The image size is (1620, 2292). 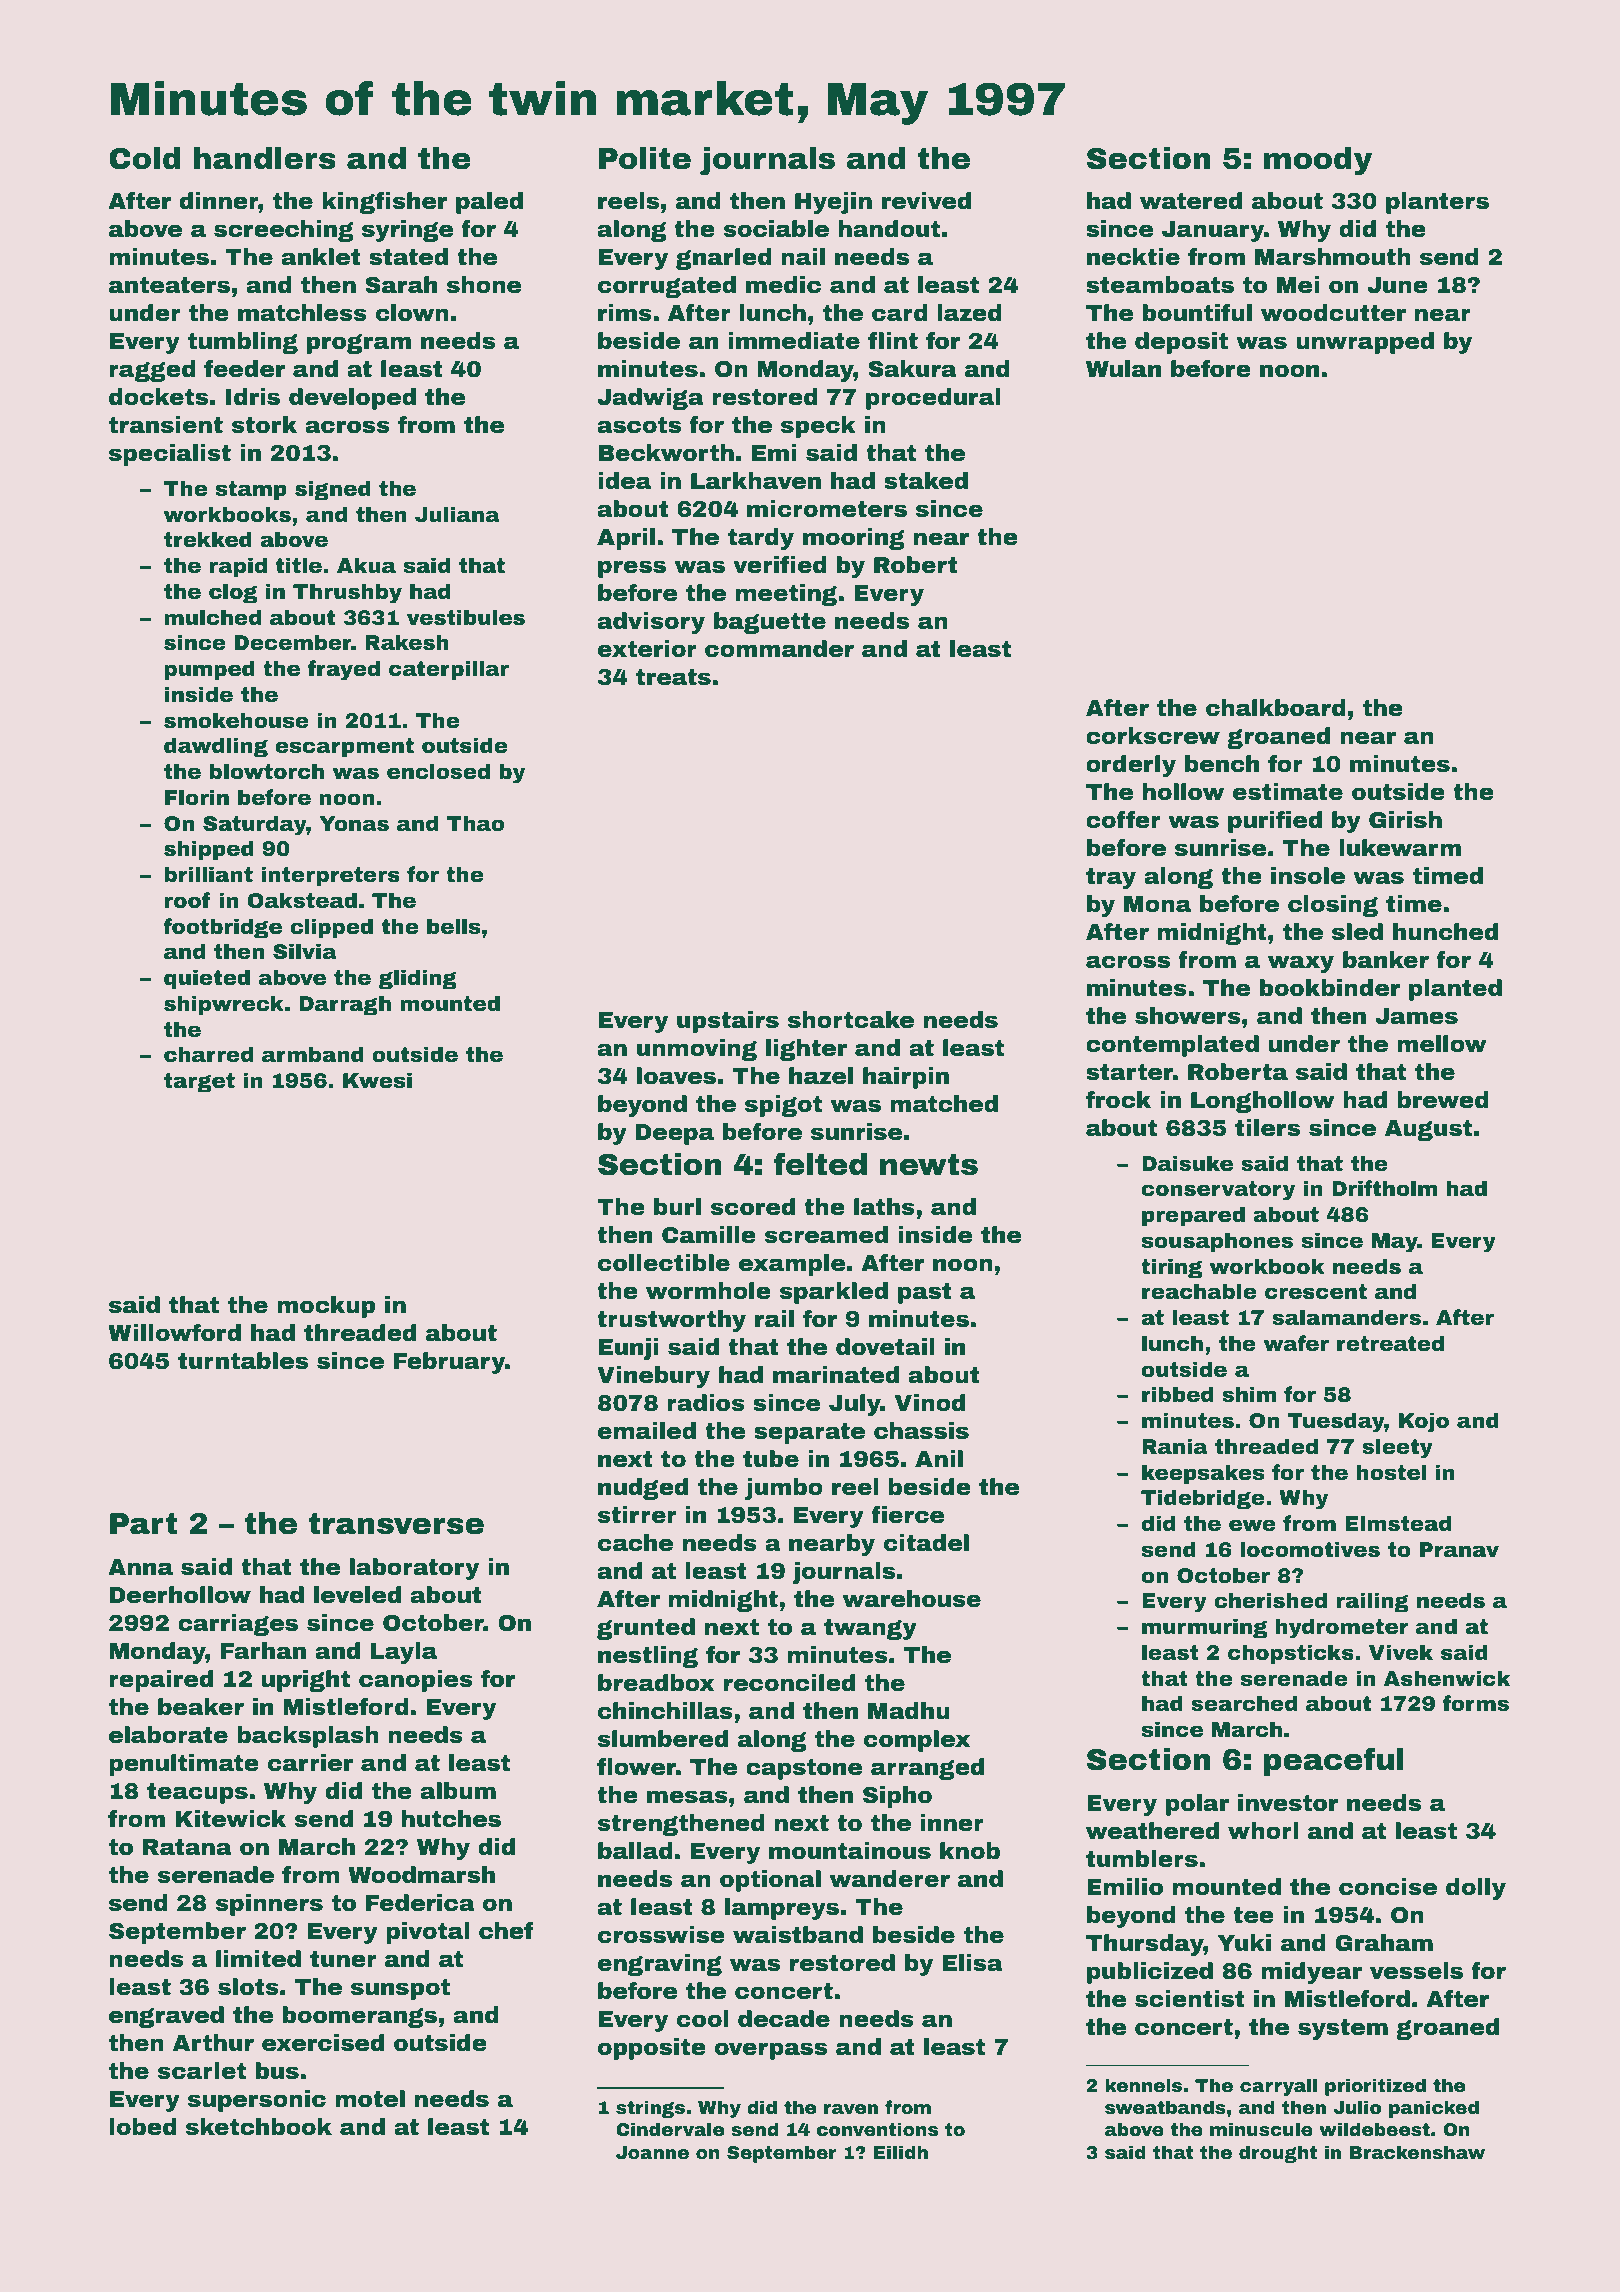 What do you see at coordinates (412, 313) in the image?
I see `clown` at bounding box center [412, 313].
